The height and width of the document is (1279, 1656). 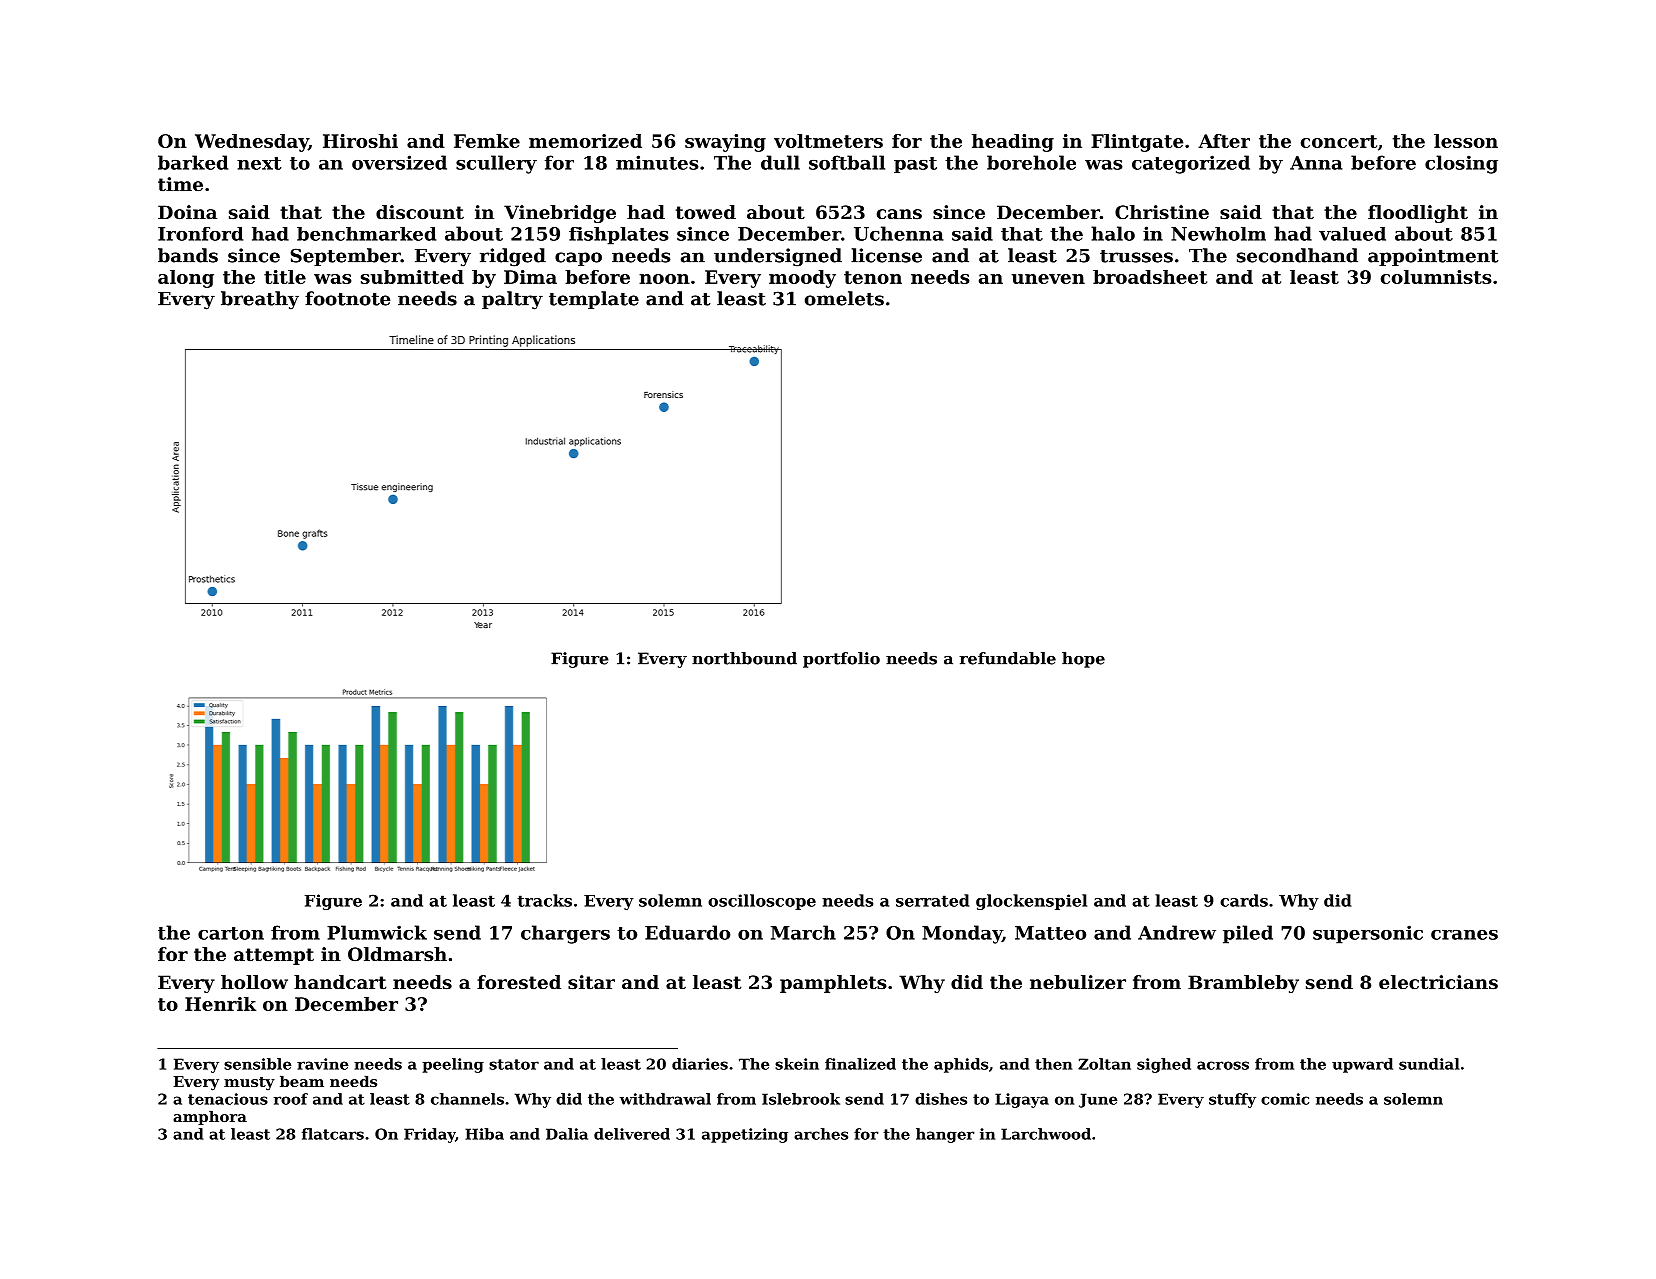 What do you see at coordinates (1285, 1099) in the document?
I see `comic` at bounding box center [1285, 1099].
